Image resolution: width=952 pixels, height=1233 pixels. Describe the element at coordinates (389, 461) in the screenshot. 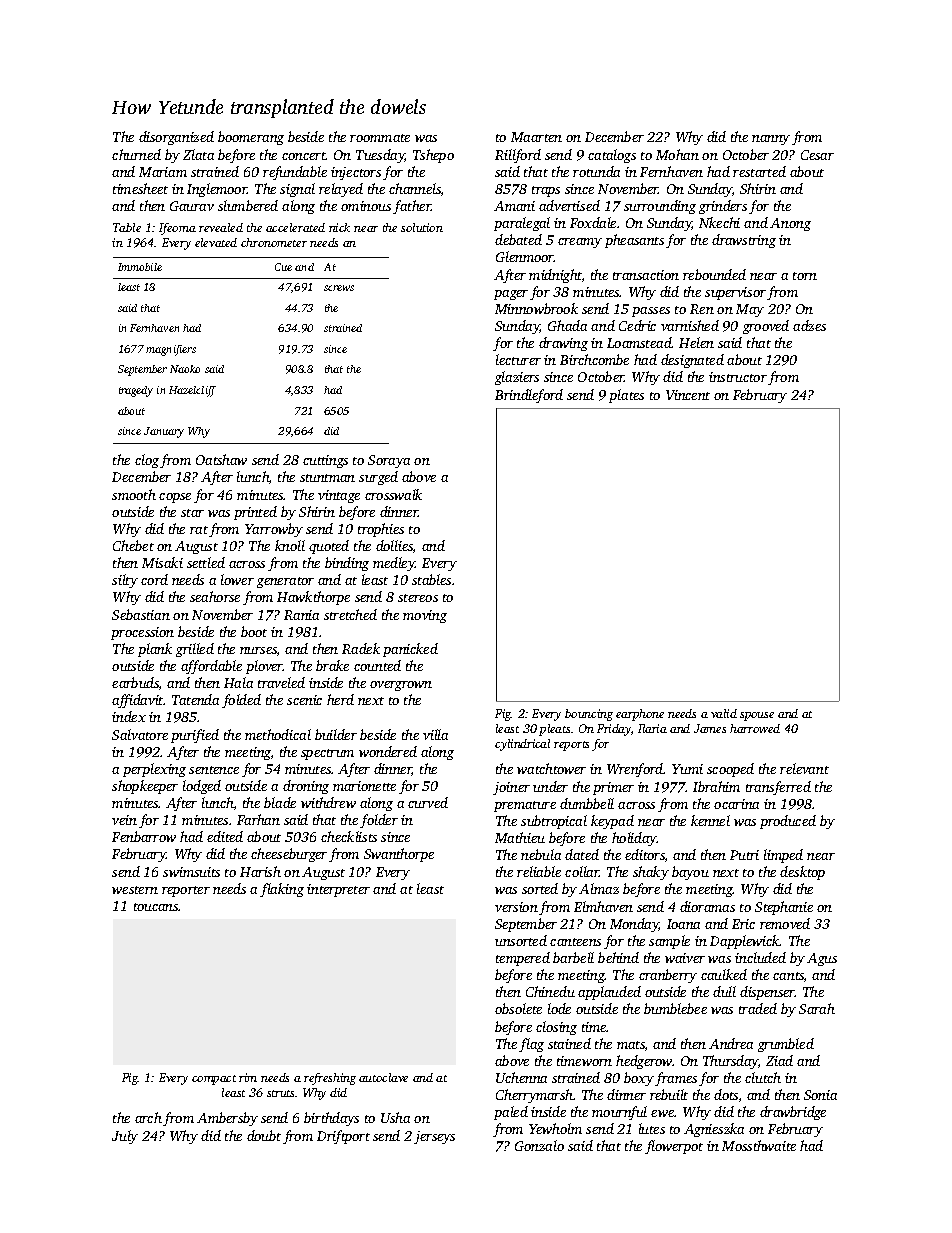

I see `Soraya` at that location.
